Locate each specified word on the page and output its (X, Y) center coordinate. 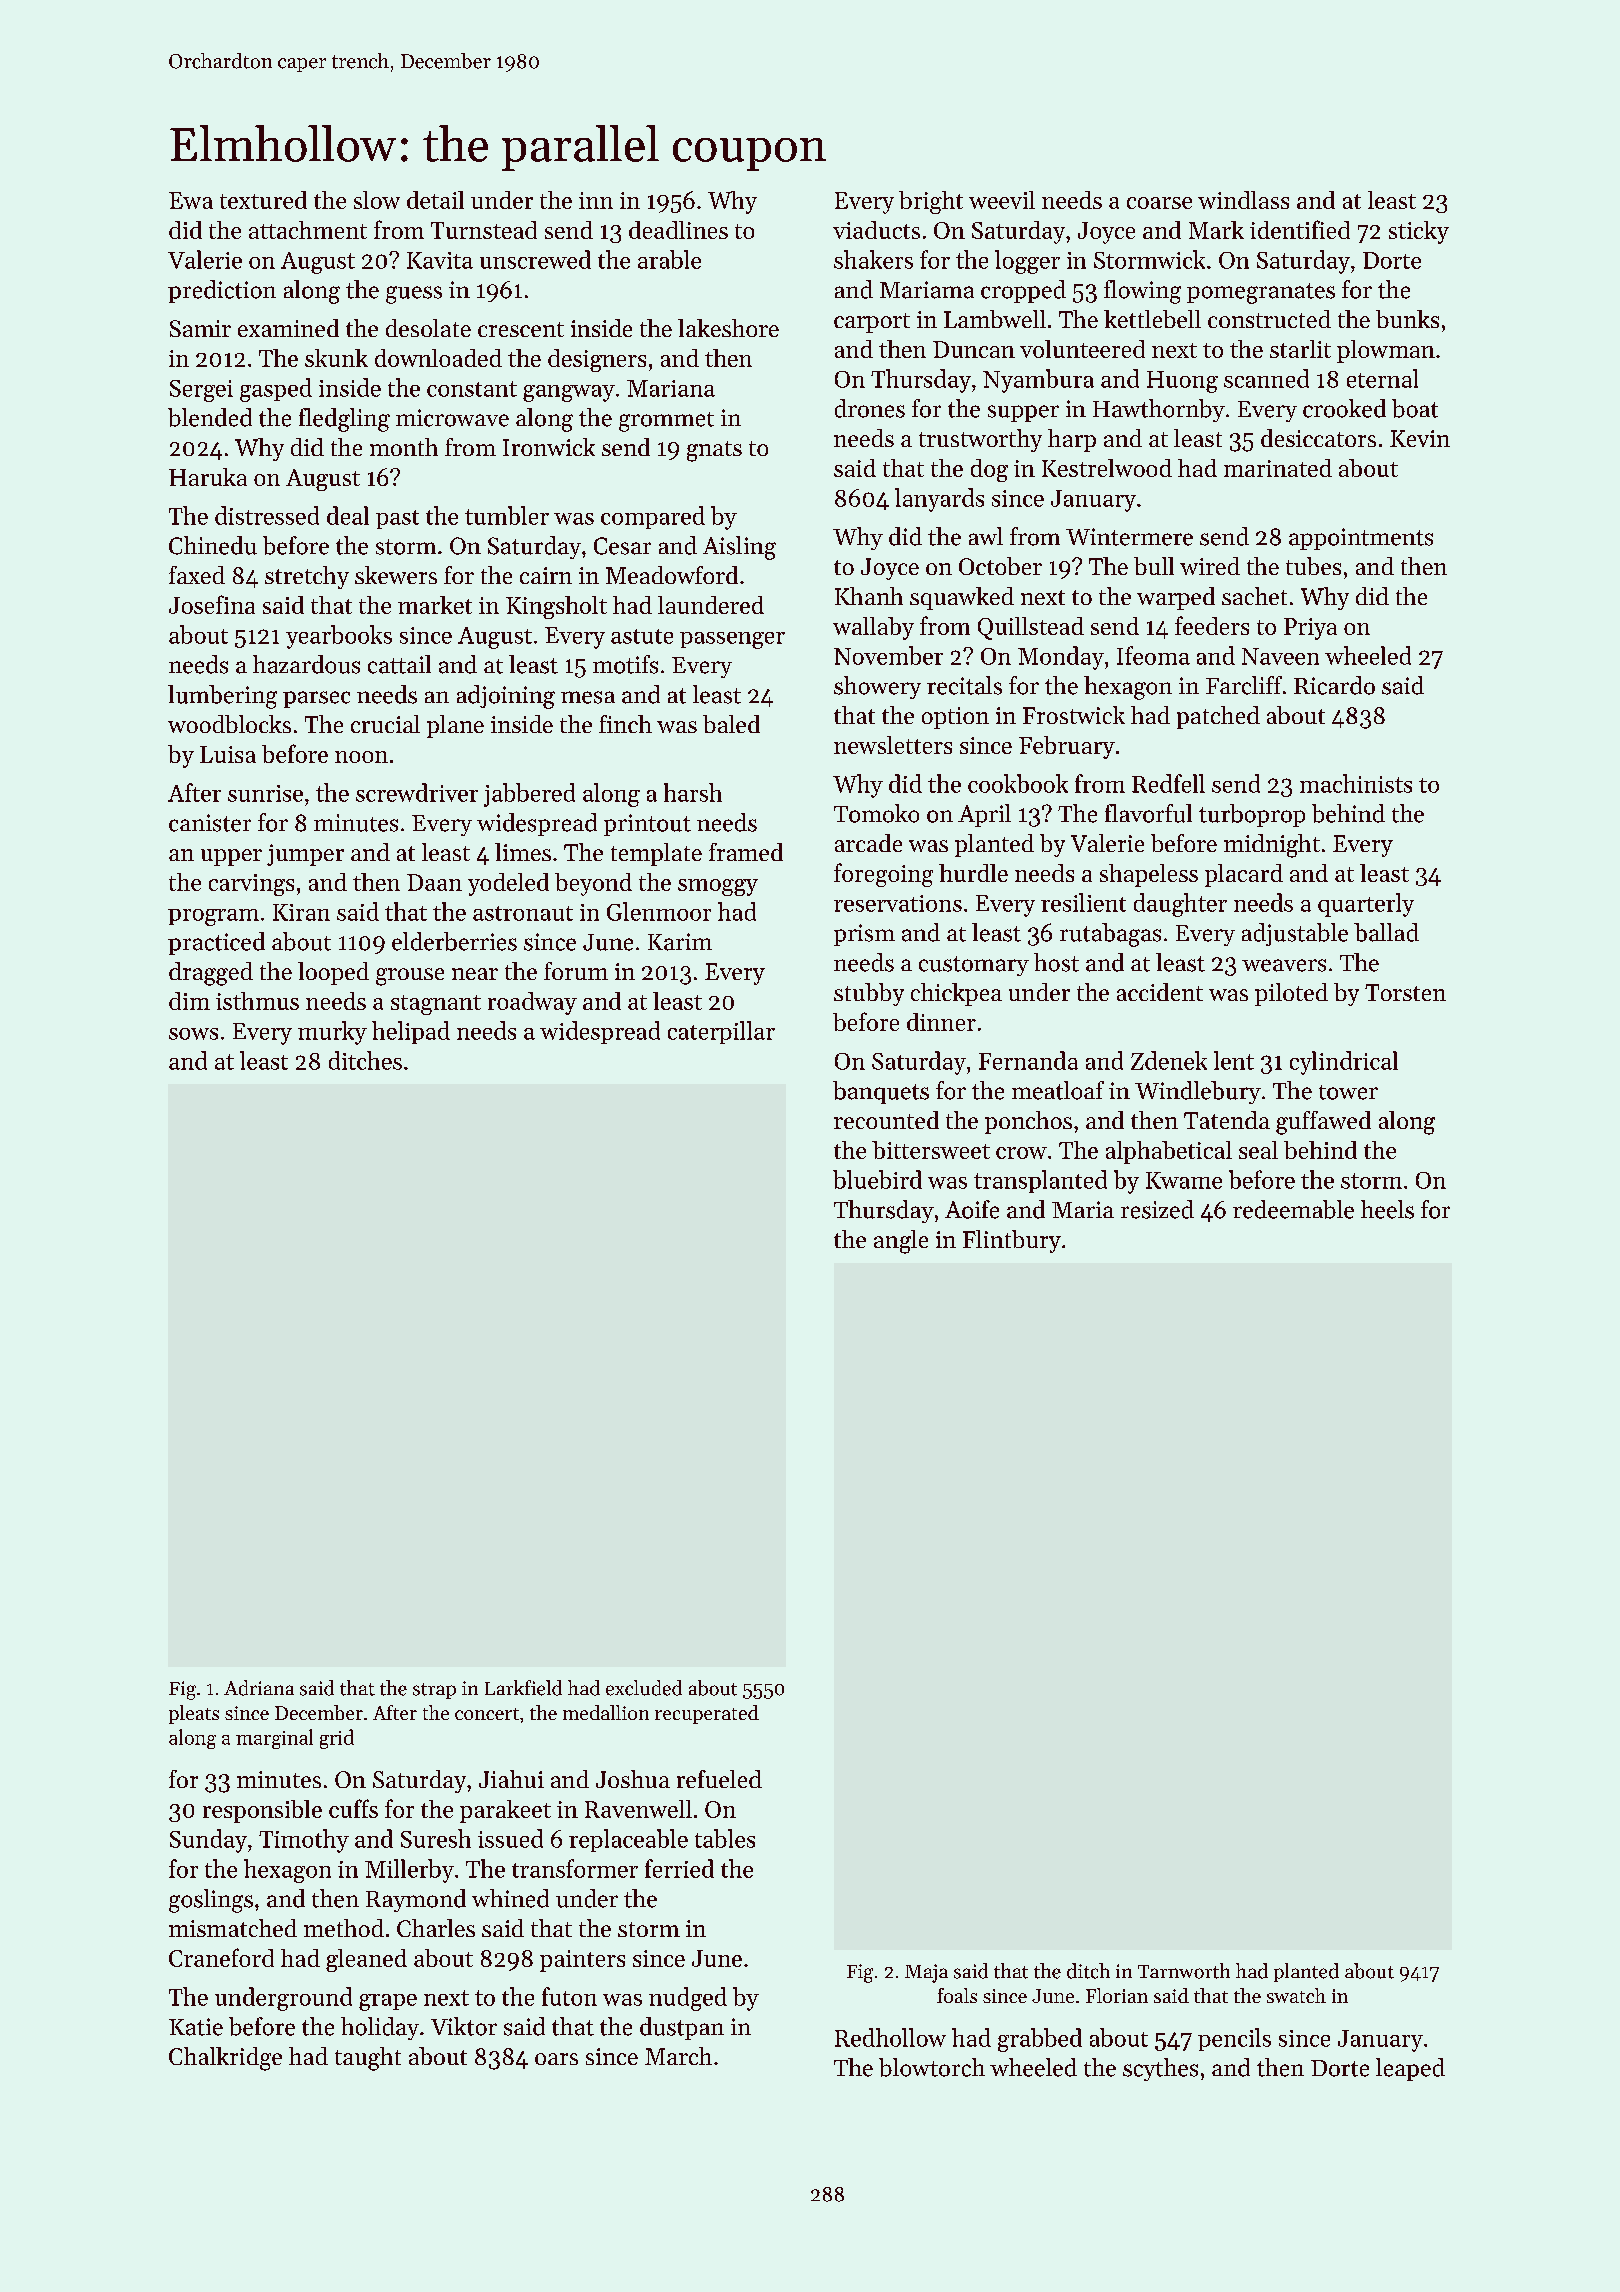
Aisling (739, 548)
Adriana (259, 1688)
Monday (1061, 658)
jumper (305, 855)
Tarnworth (1184, 1971)
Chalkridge (225, 2059)
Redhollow (890, 2037)
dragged (211, 974)
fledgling (344, 420)
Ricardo (1334, 685)
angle (901, 1242)
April (984, 815)
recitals (964, 685)
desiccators (1318, 438)
